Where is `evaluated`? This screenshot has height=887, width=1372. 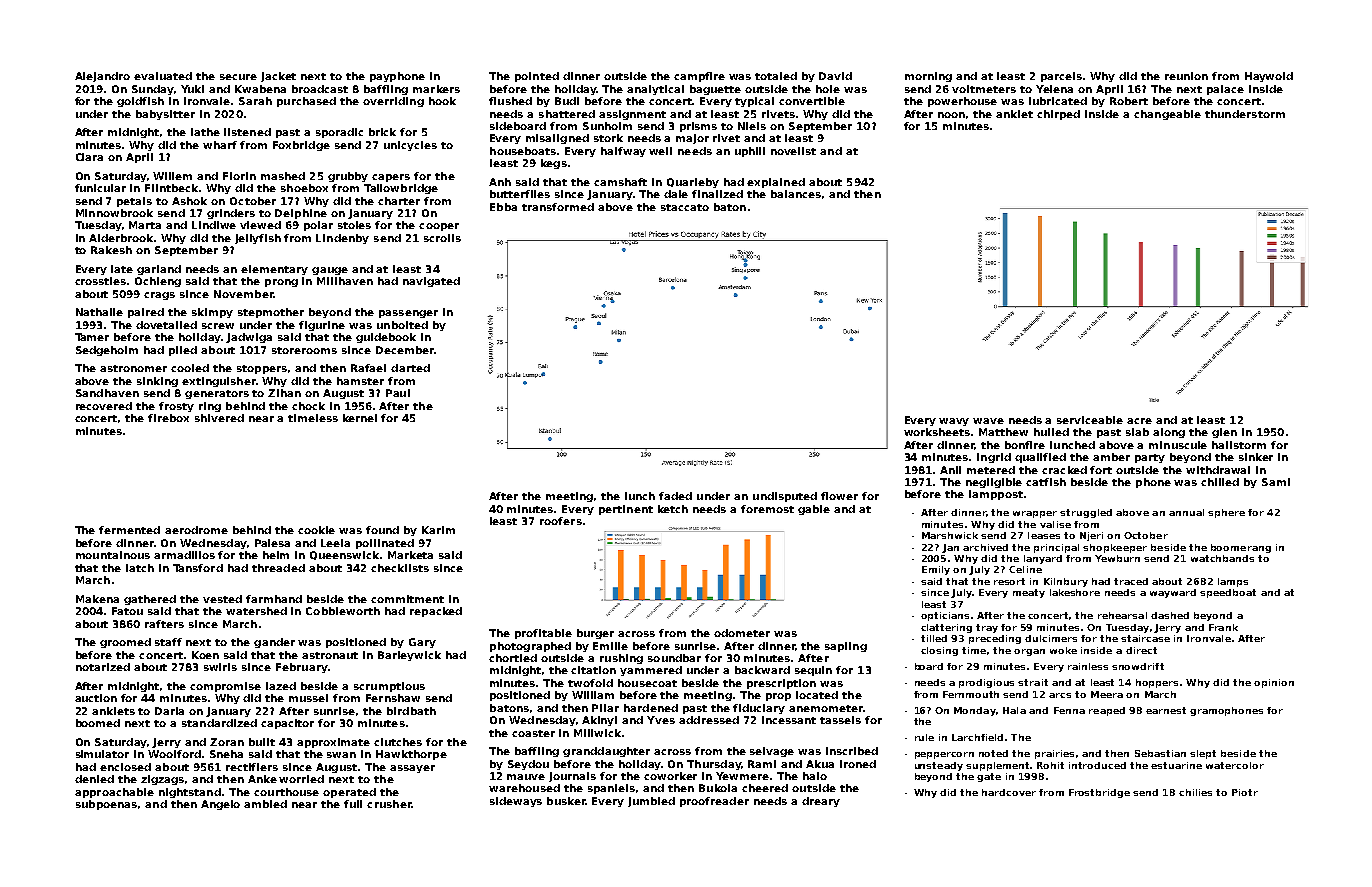
evaluated is located at coordinates (163, 76).
